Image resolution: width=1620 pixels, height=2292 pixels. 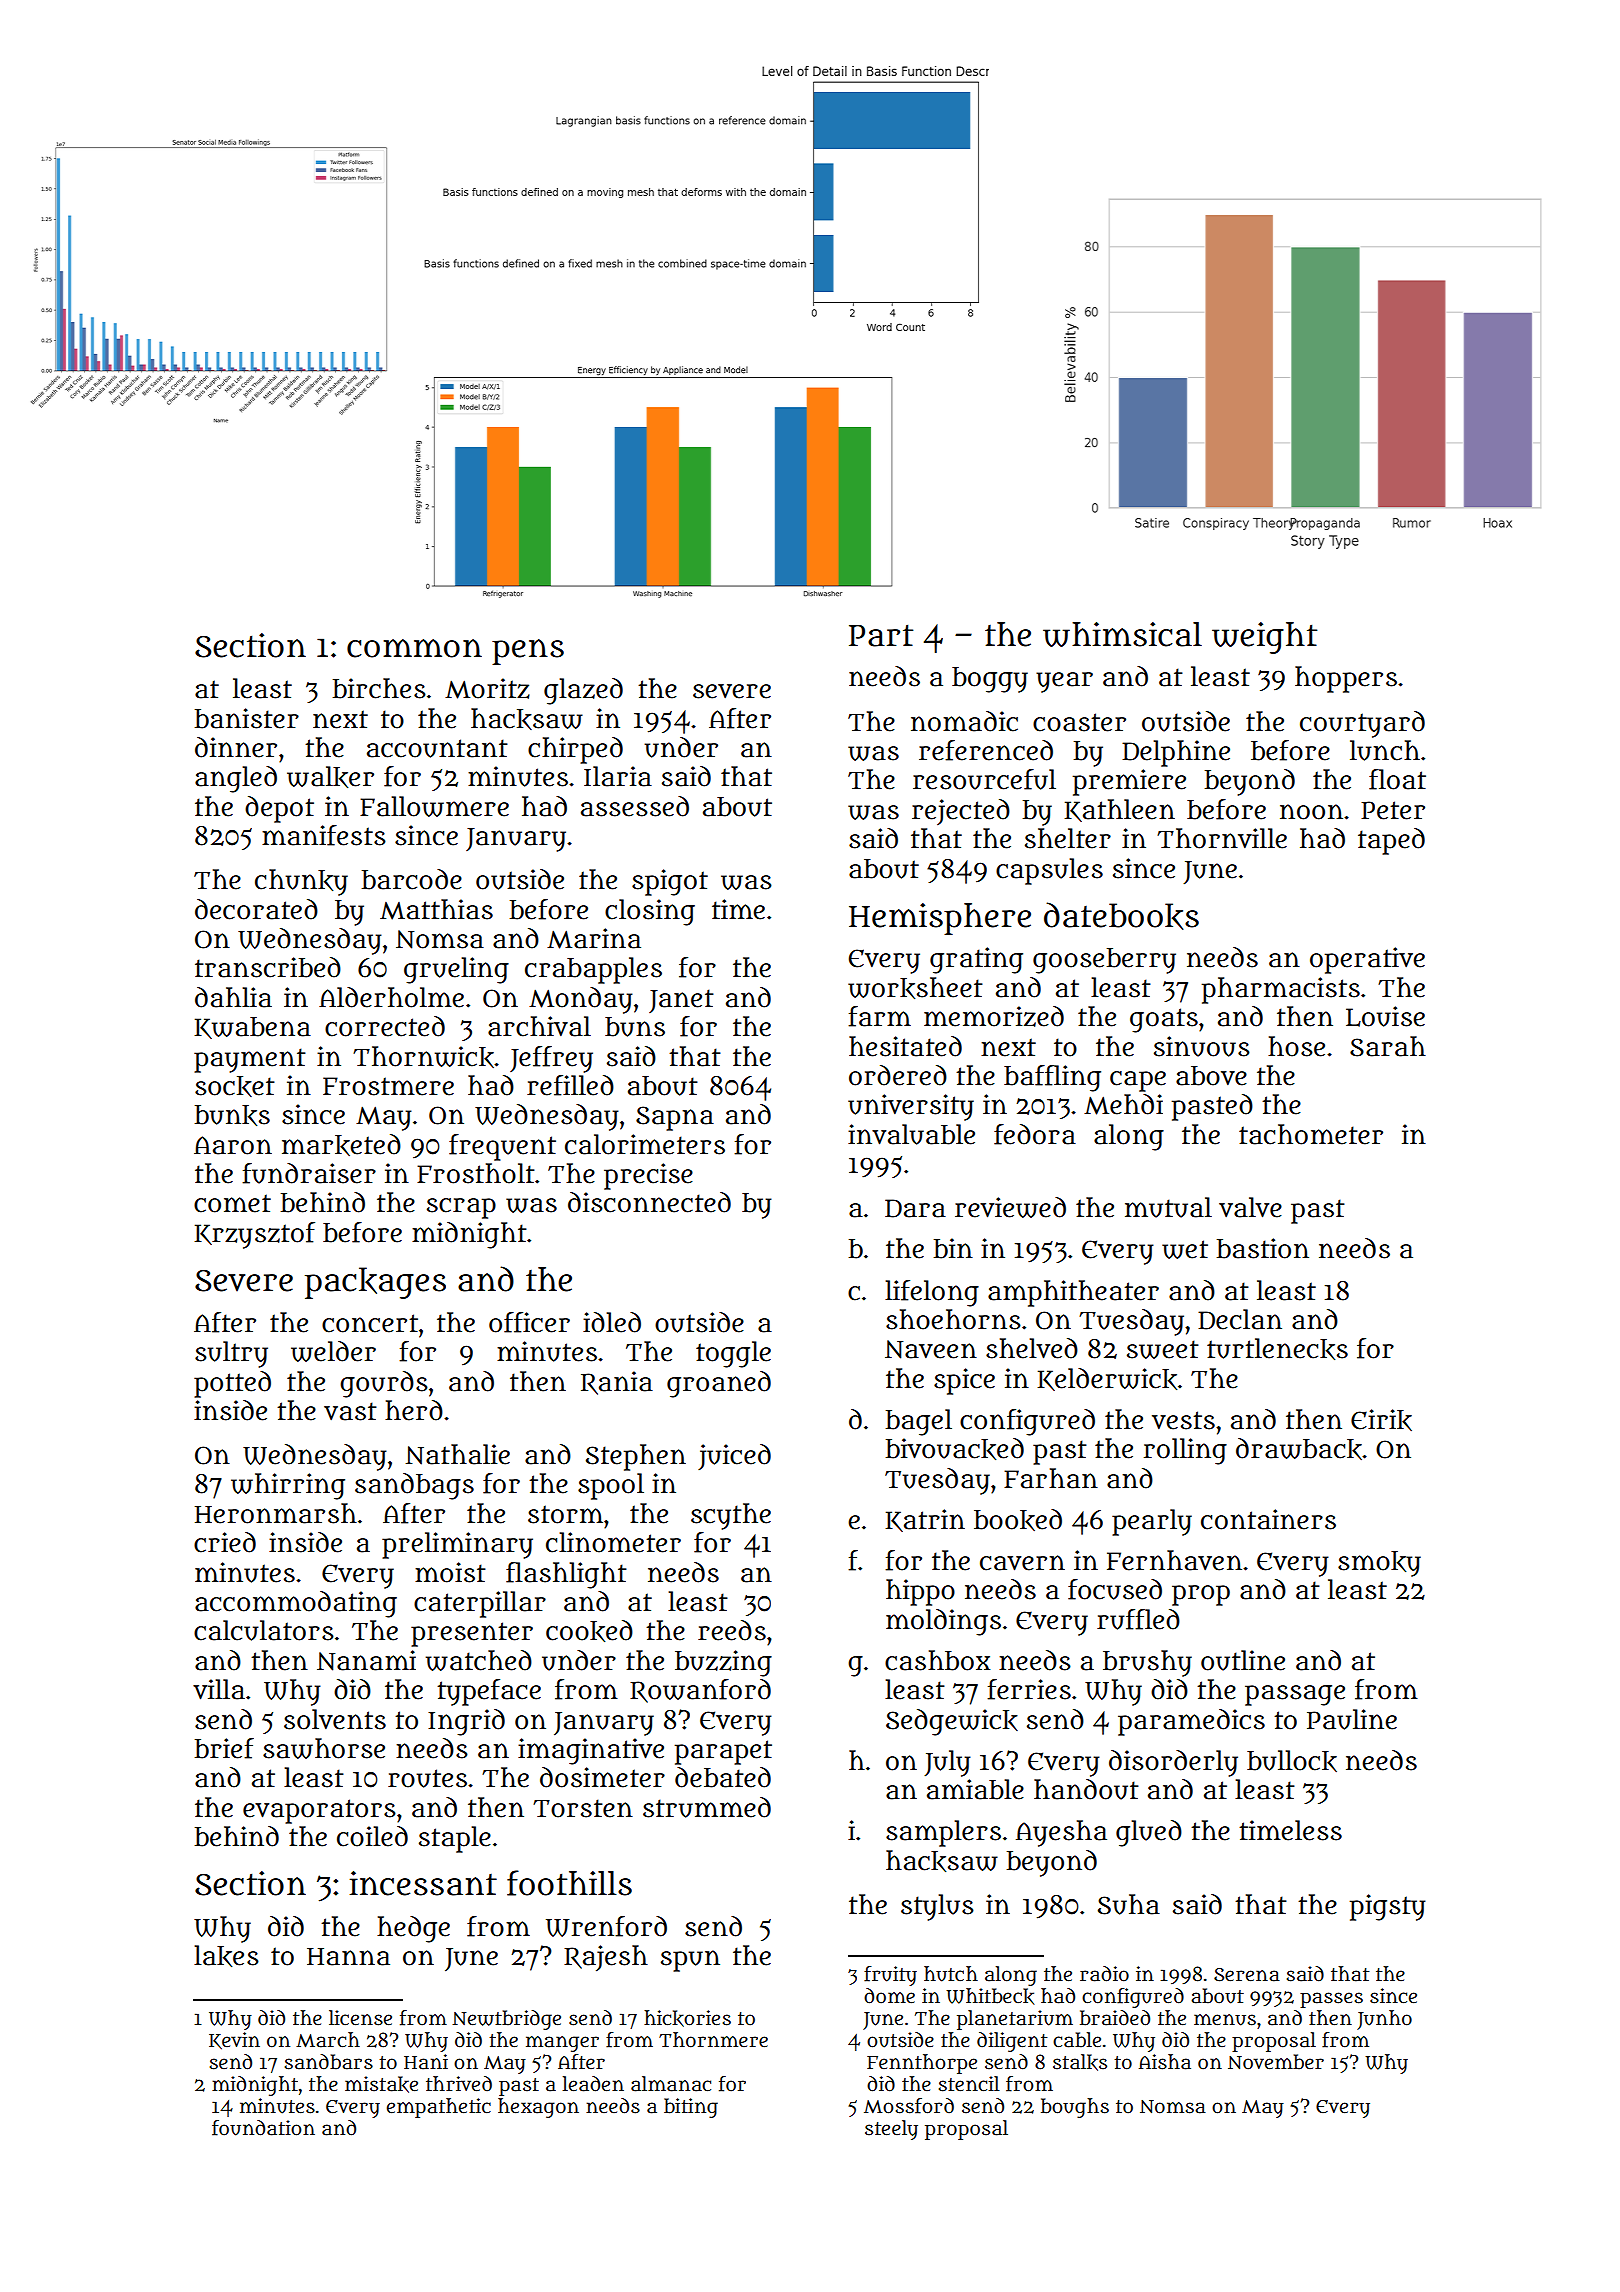 What do you see at coordinates (990, 680) in the page?
I see `boggy` at bounding box center [990, 680].
